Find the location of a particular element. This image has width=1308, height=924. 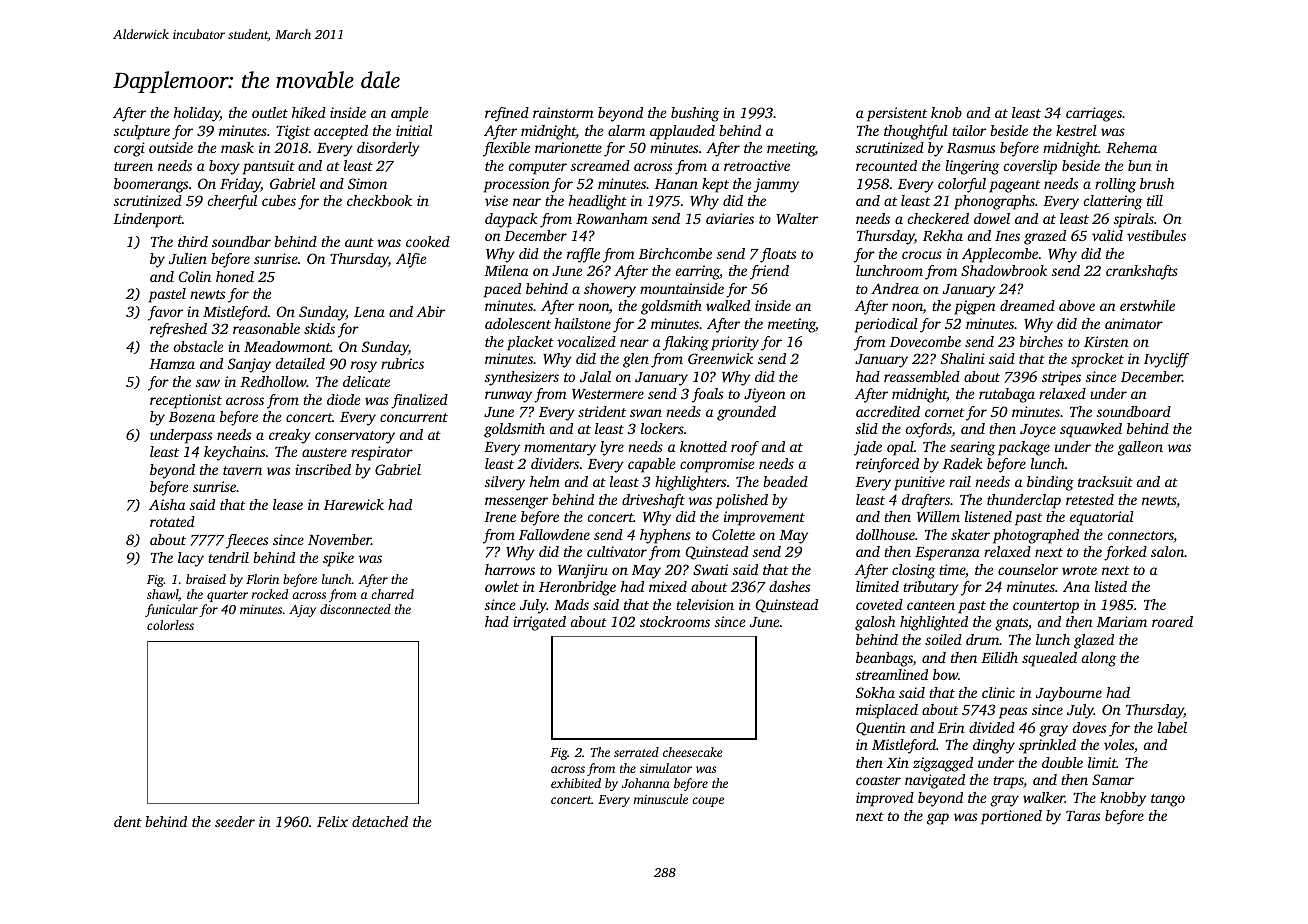

colorful is located at coordinates (962, 185).
